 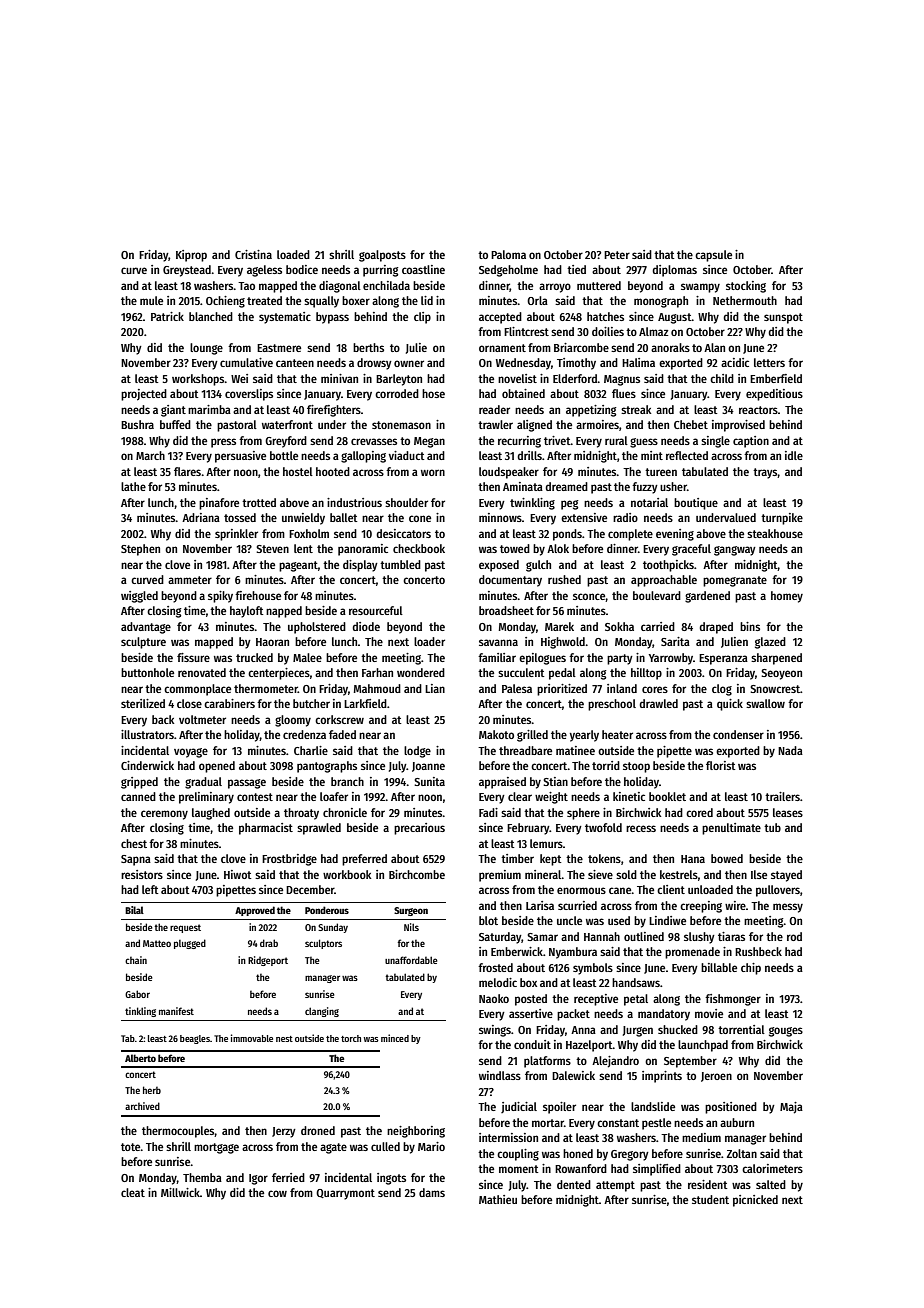 What do you see at coordinates (626, 874) in the screenshot?
I see `sold` at bounding box center [626, 874].
